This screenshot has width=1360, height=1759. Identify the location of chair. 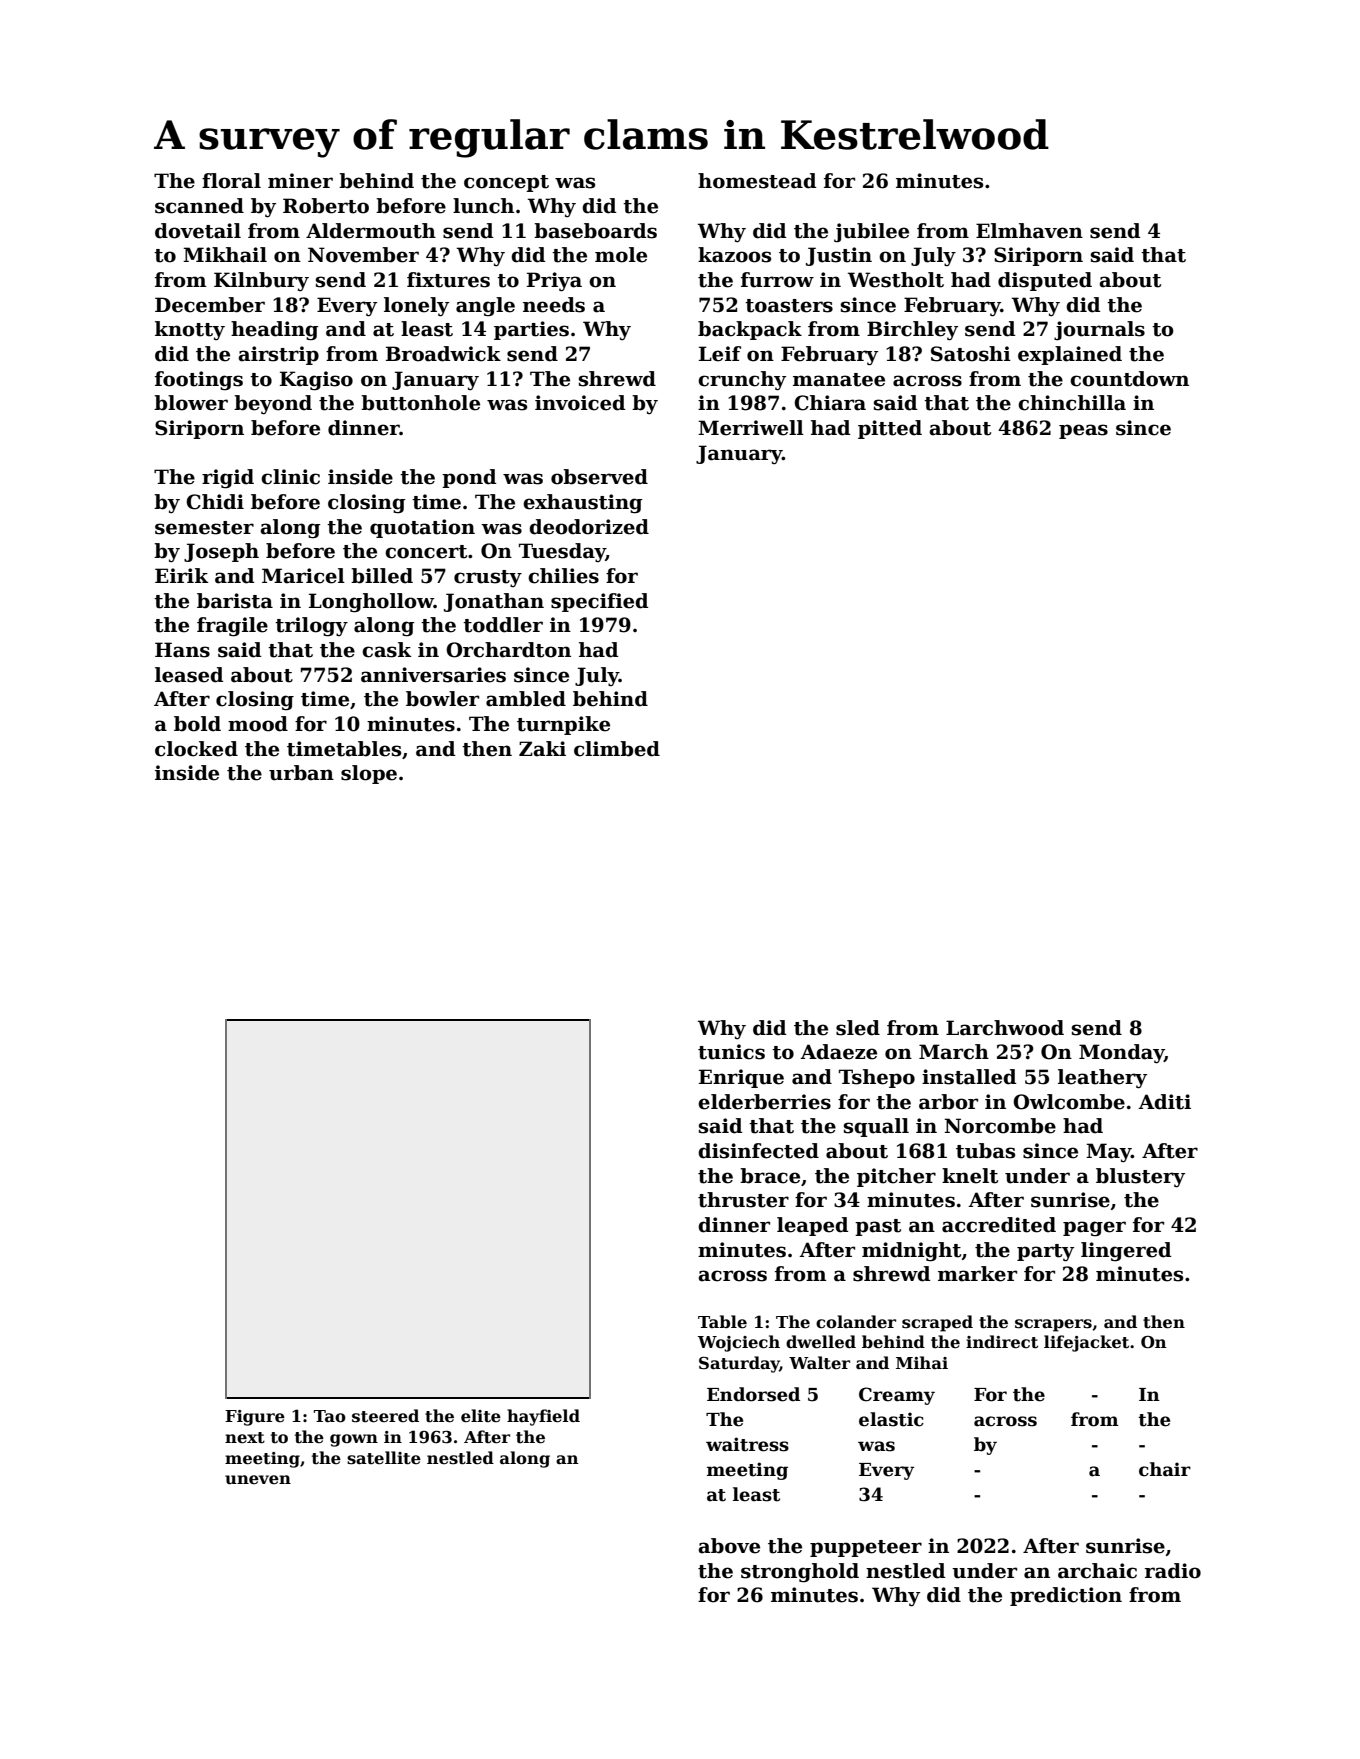
(1165, 1469).
